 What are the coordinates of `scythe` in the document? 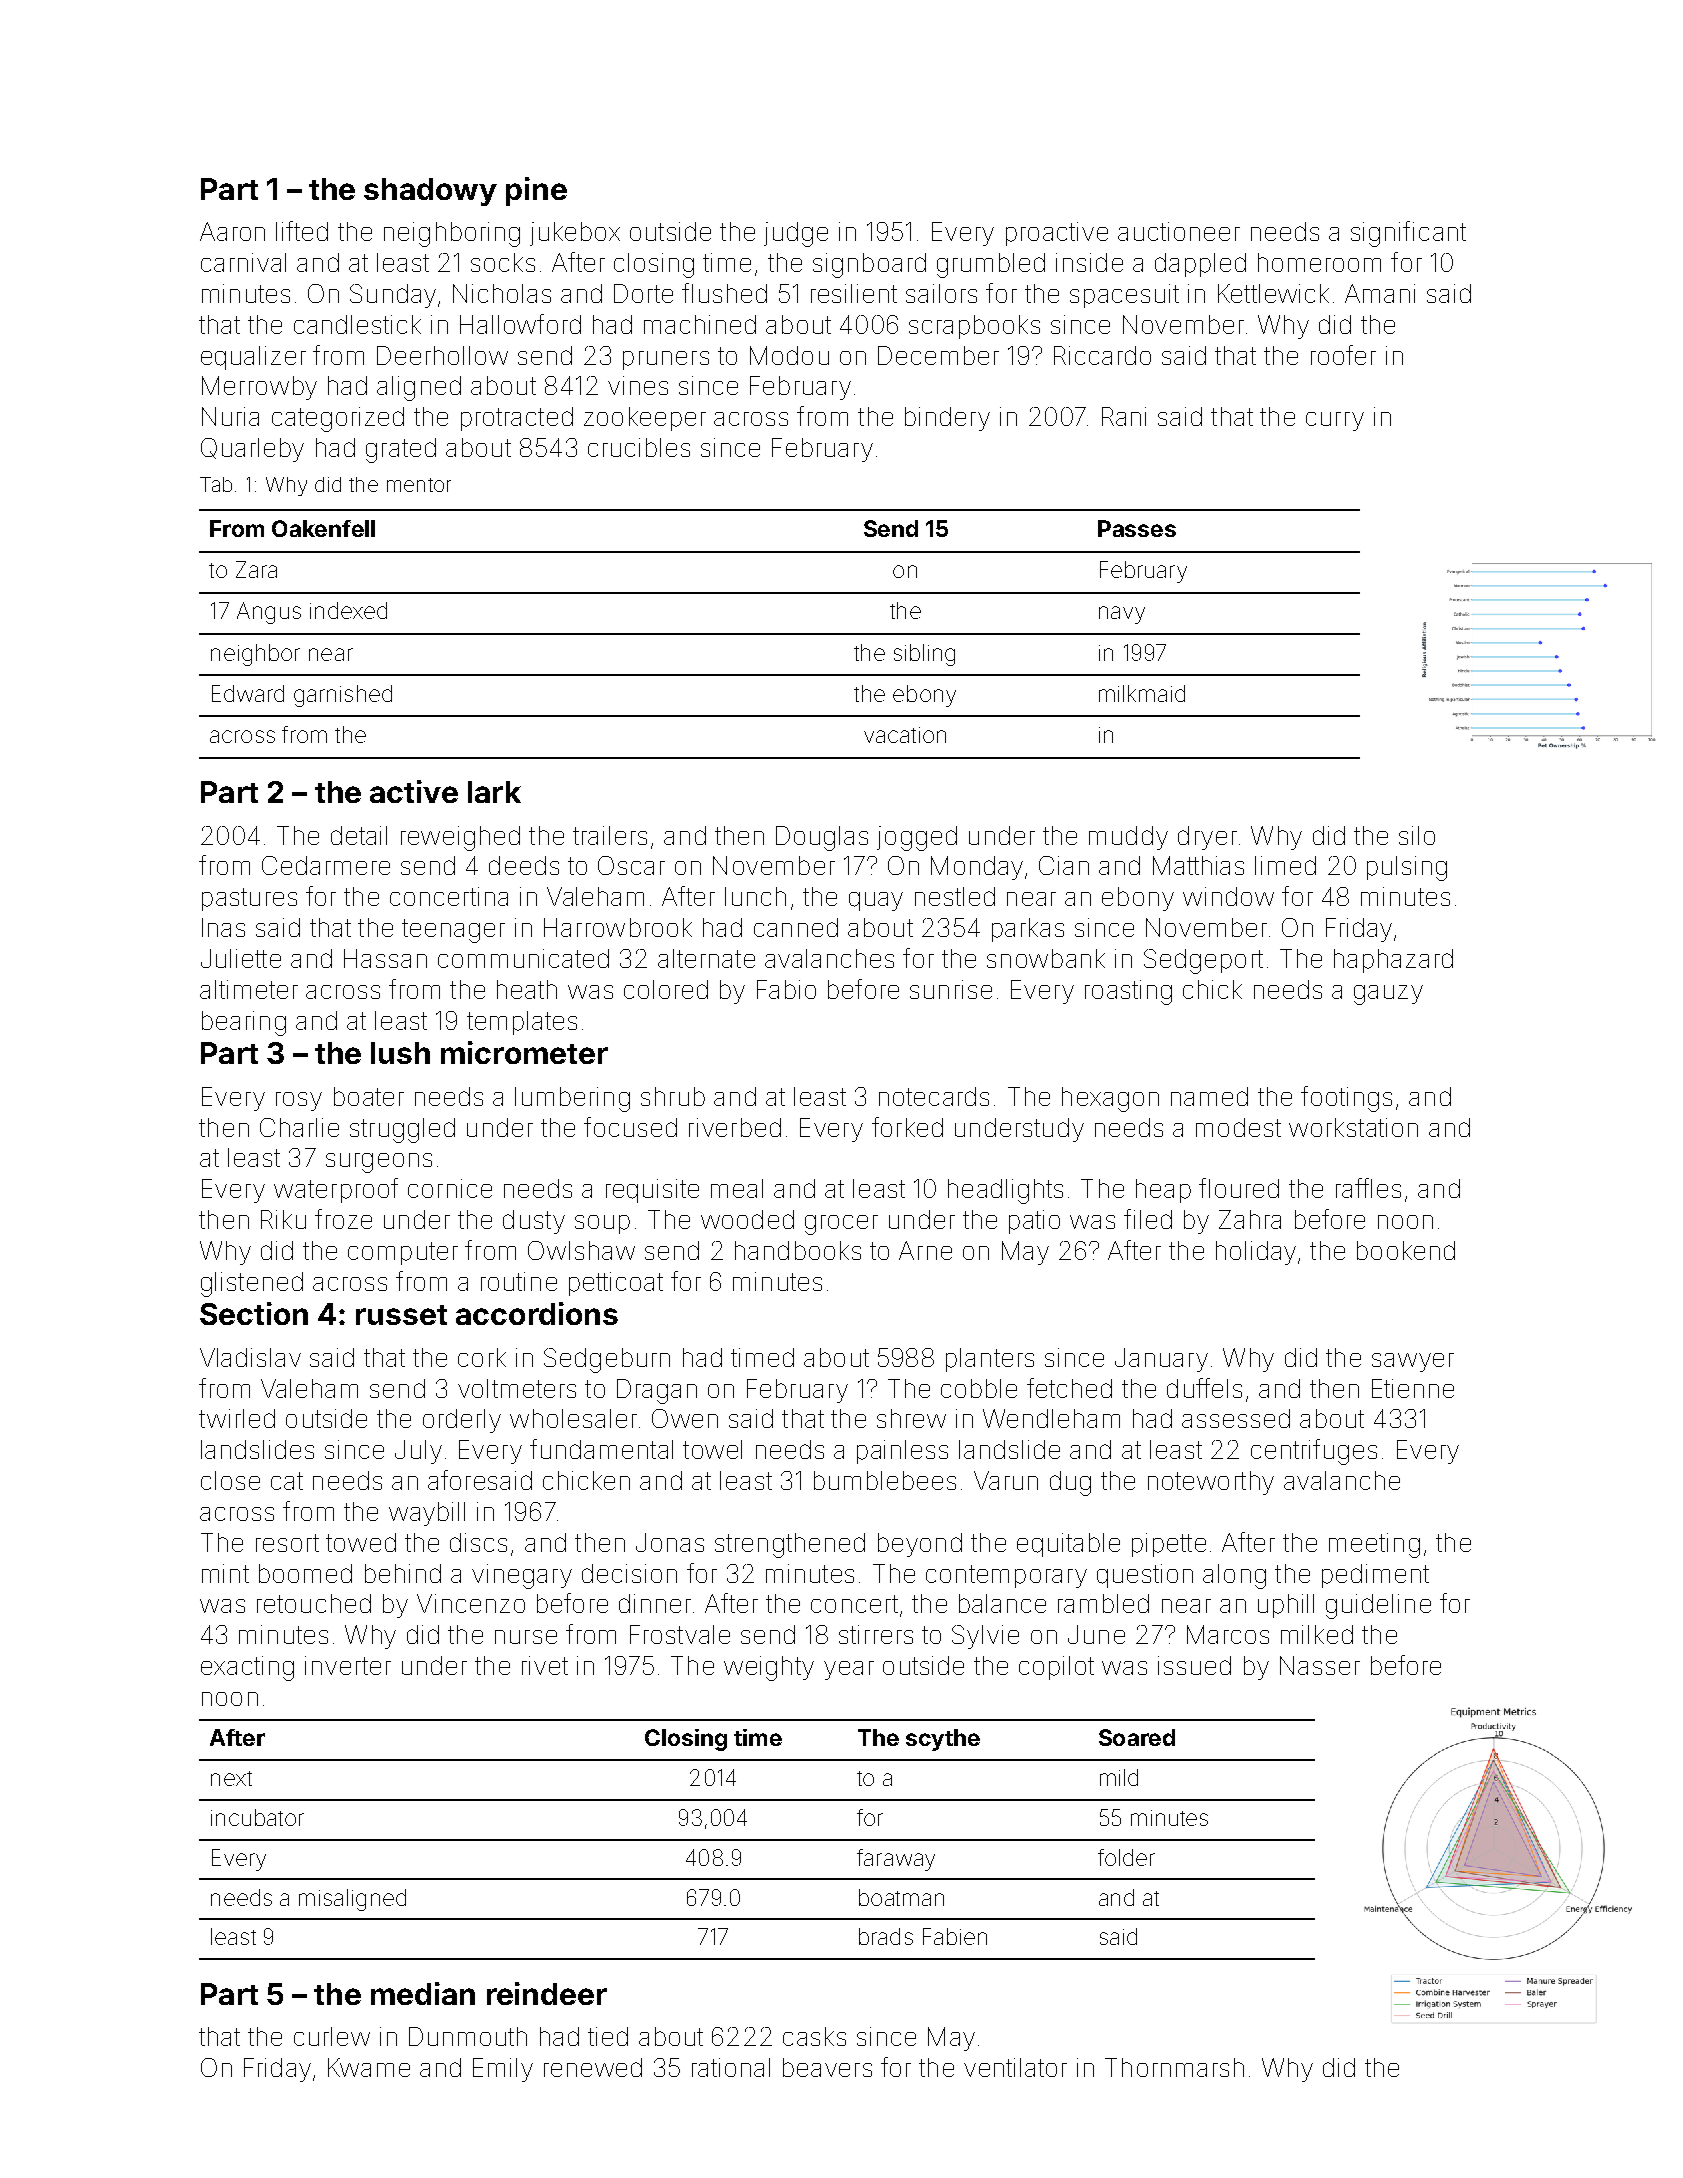 It's located at (943, 1740).
